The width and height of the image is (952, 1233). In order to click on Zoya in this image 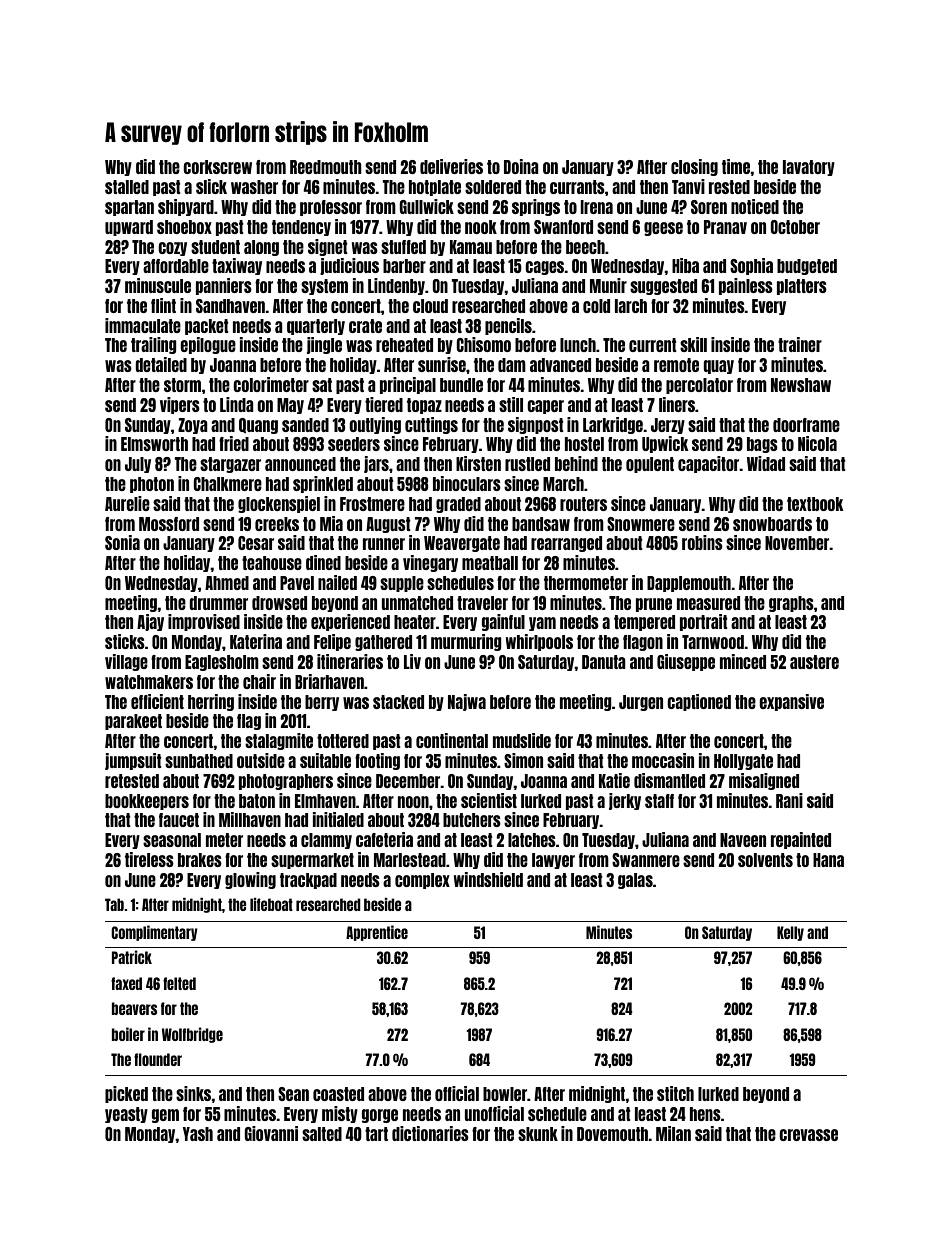, I will do `click(193, 426)`.
